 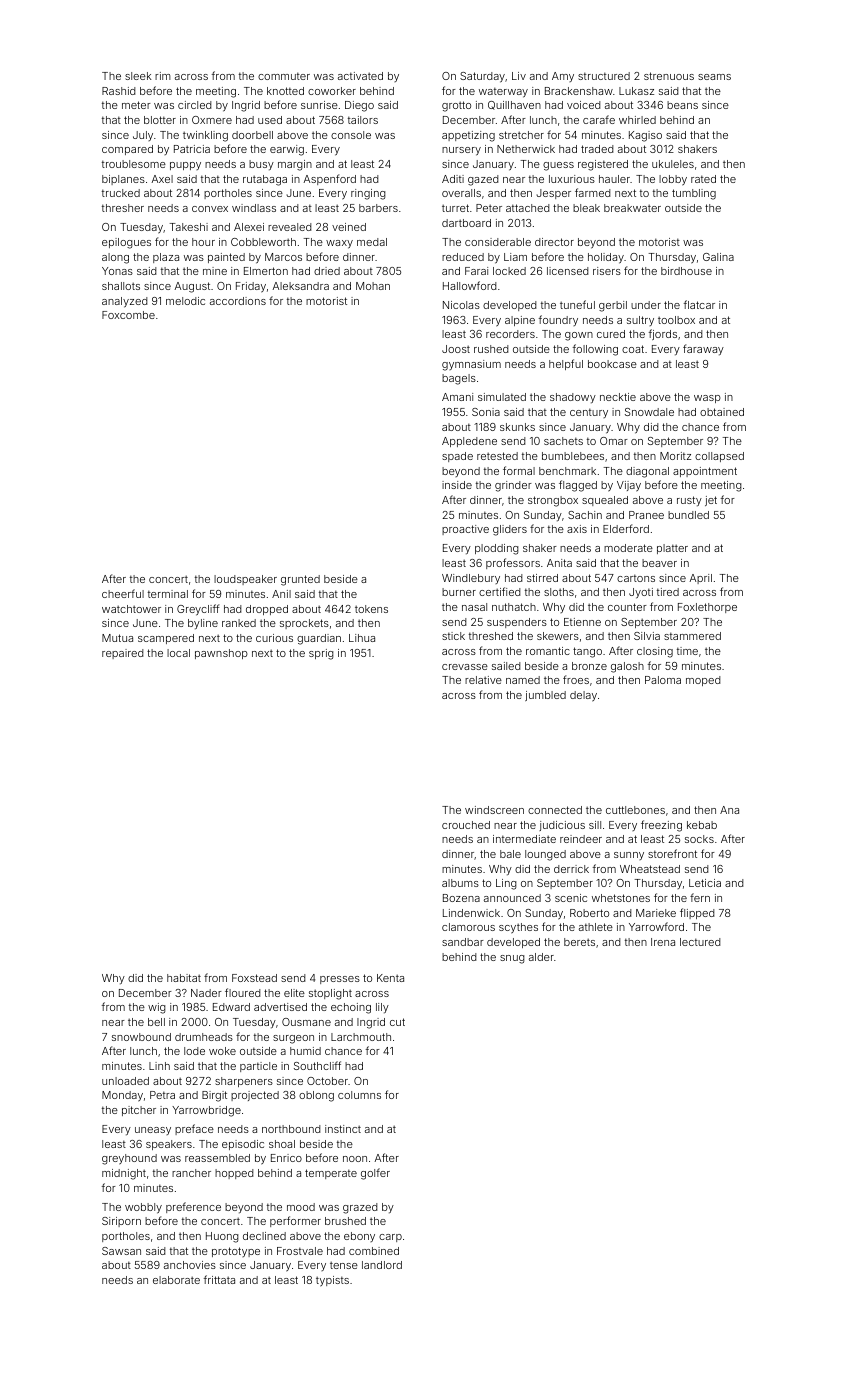 What do you see at coordinates (360, 76) in the document?
I see `activated` at bounding box center [360, 76].
